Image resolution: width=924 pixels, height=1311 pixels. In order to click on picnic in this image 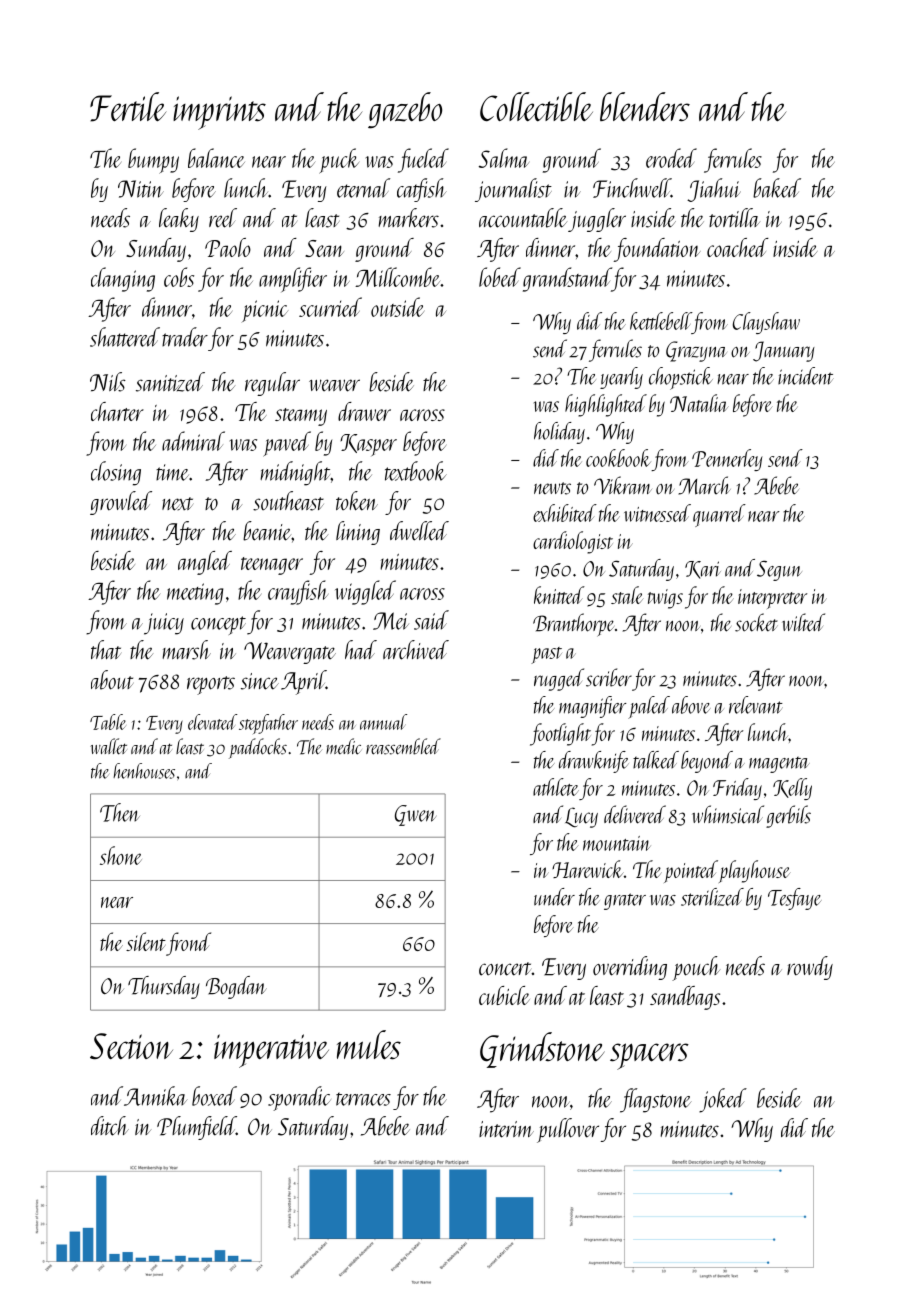, I will do `click(265, 311)`.
